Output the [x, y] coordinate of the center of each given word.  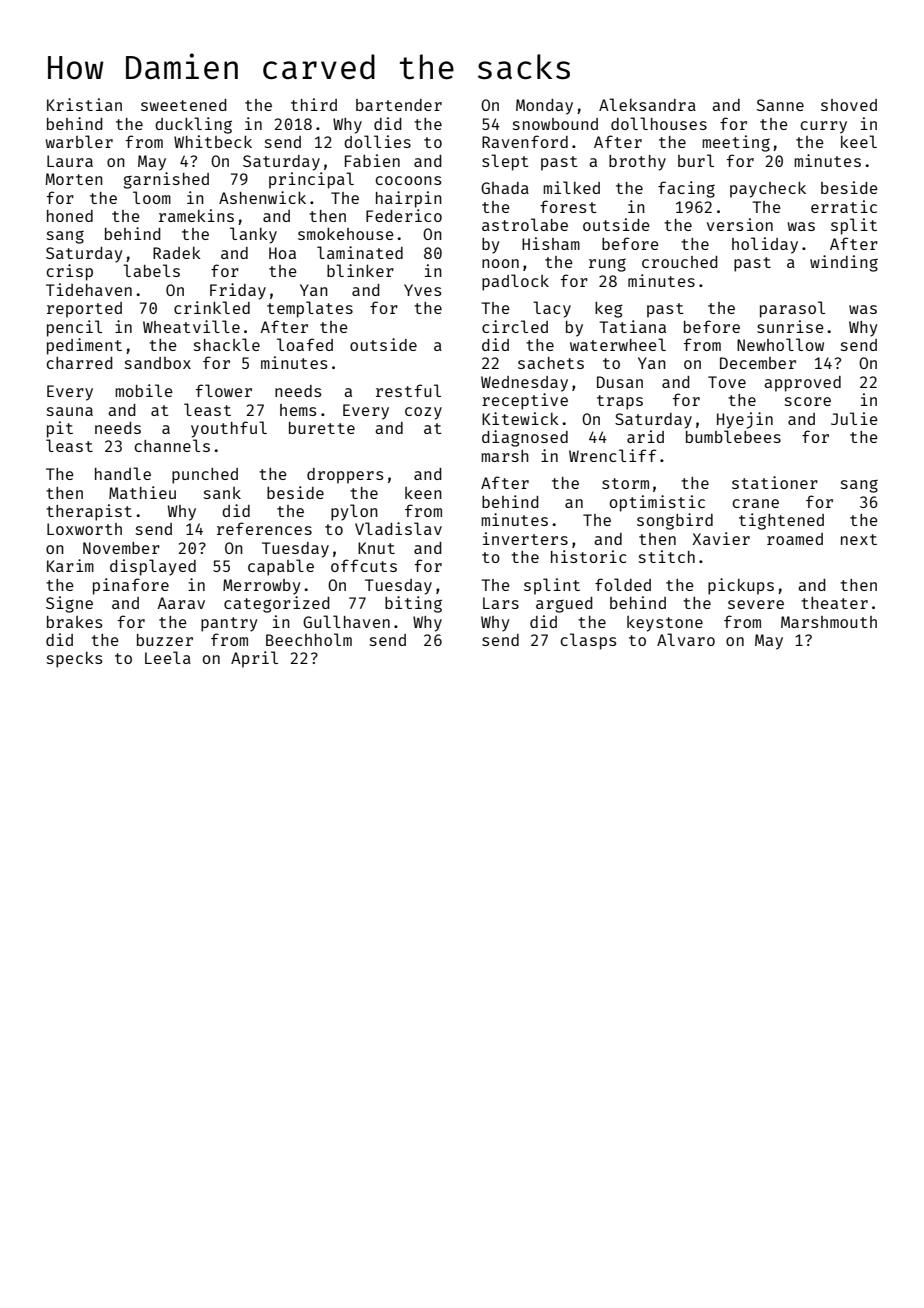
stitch [667, 556]
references [264, 528]
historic [588, 556]
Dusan [620, 382]
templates [310, 309]
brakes [74, 622]
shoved [849, 105]
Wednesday [524, 384]
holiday [765, 245]
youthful [229, 429]
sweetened [184, 105]
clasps [588, 641]
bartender [399, 105]
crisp [69, 272]
